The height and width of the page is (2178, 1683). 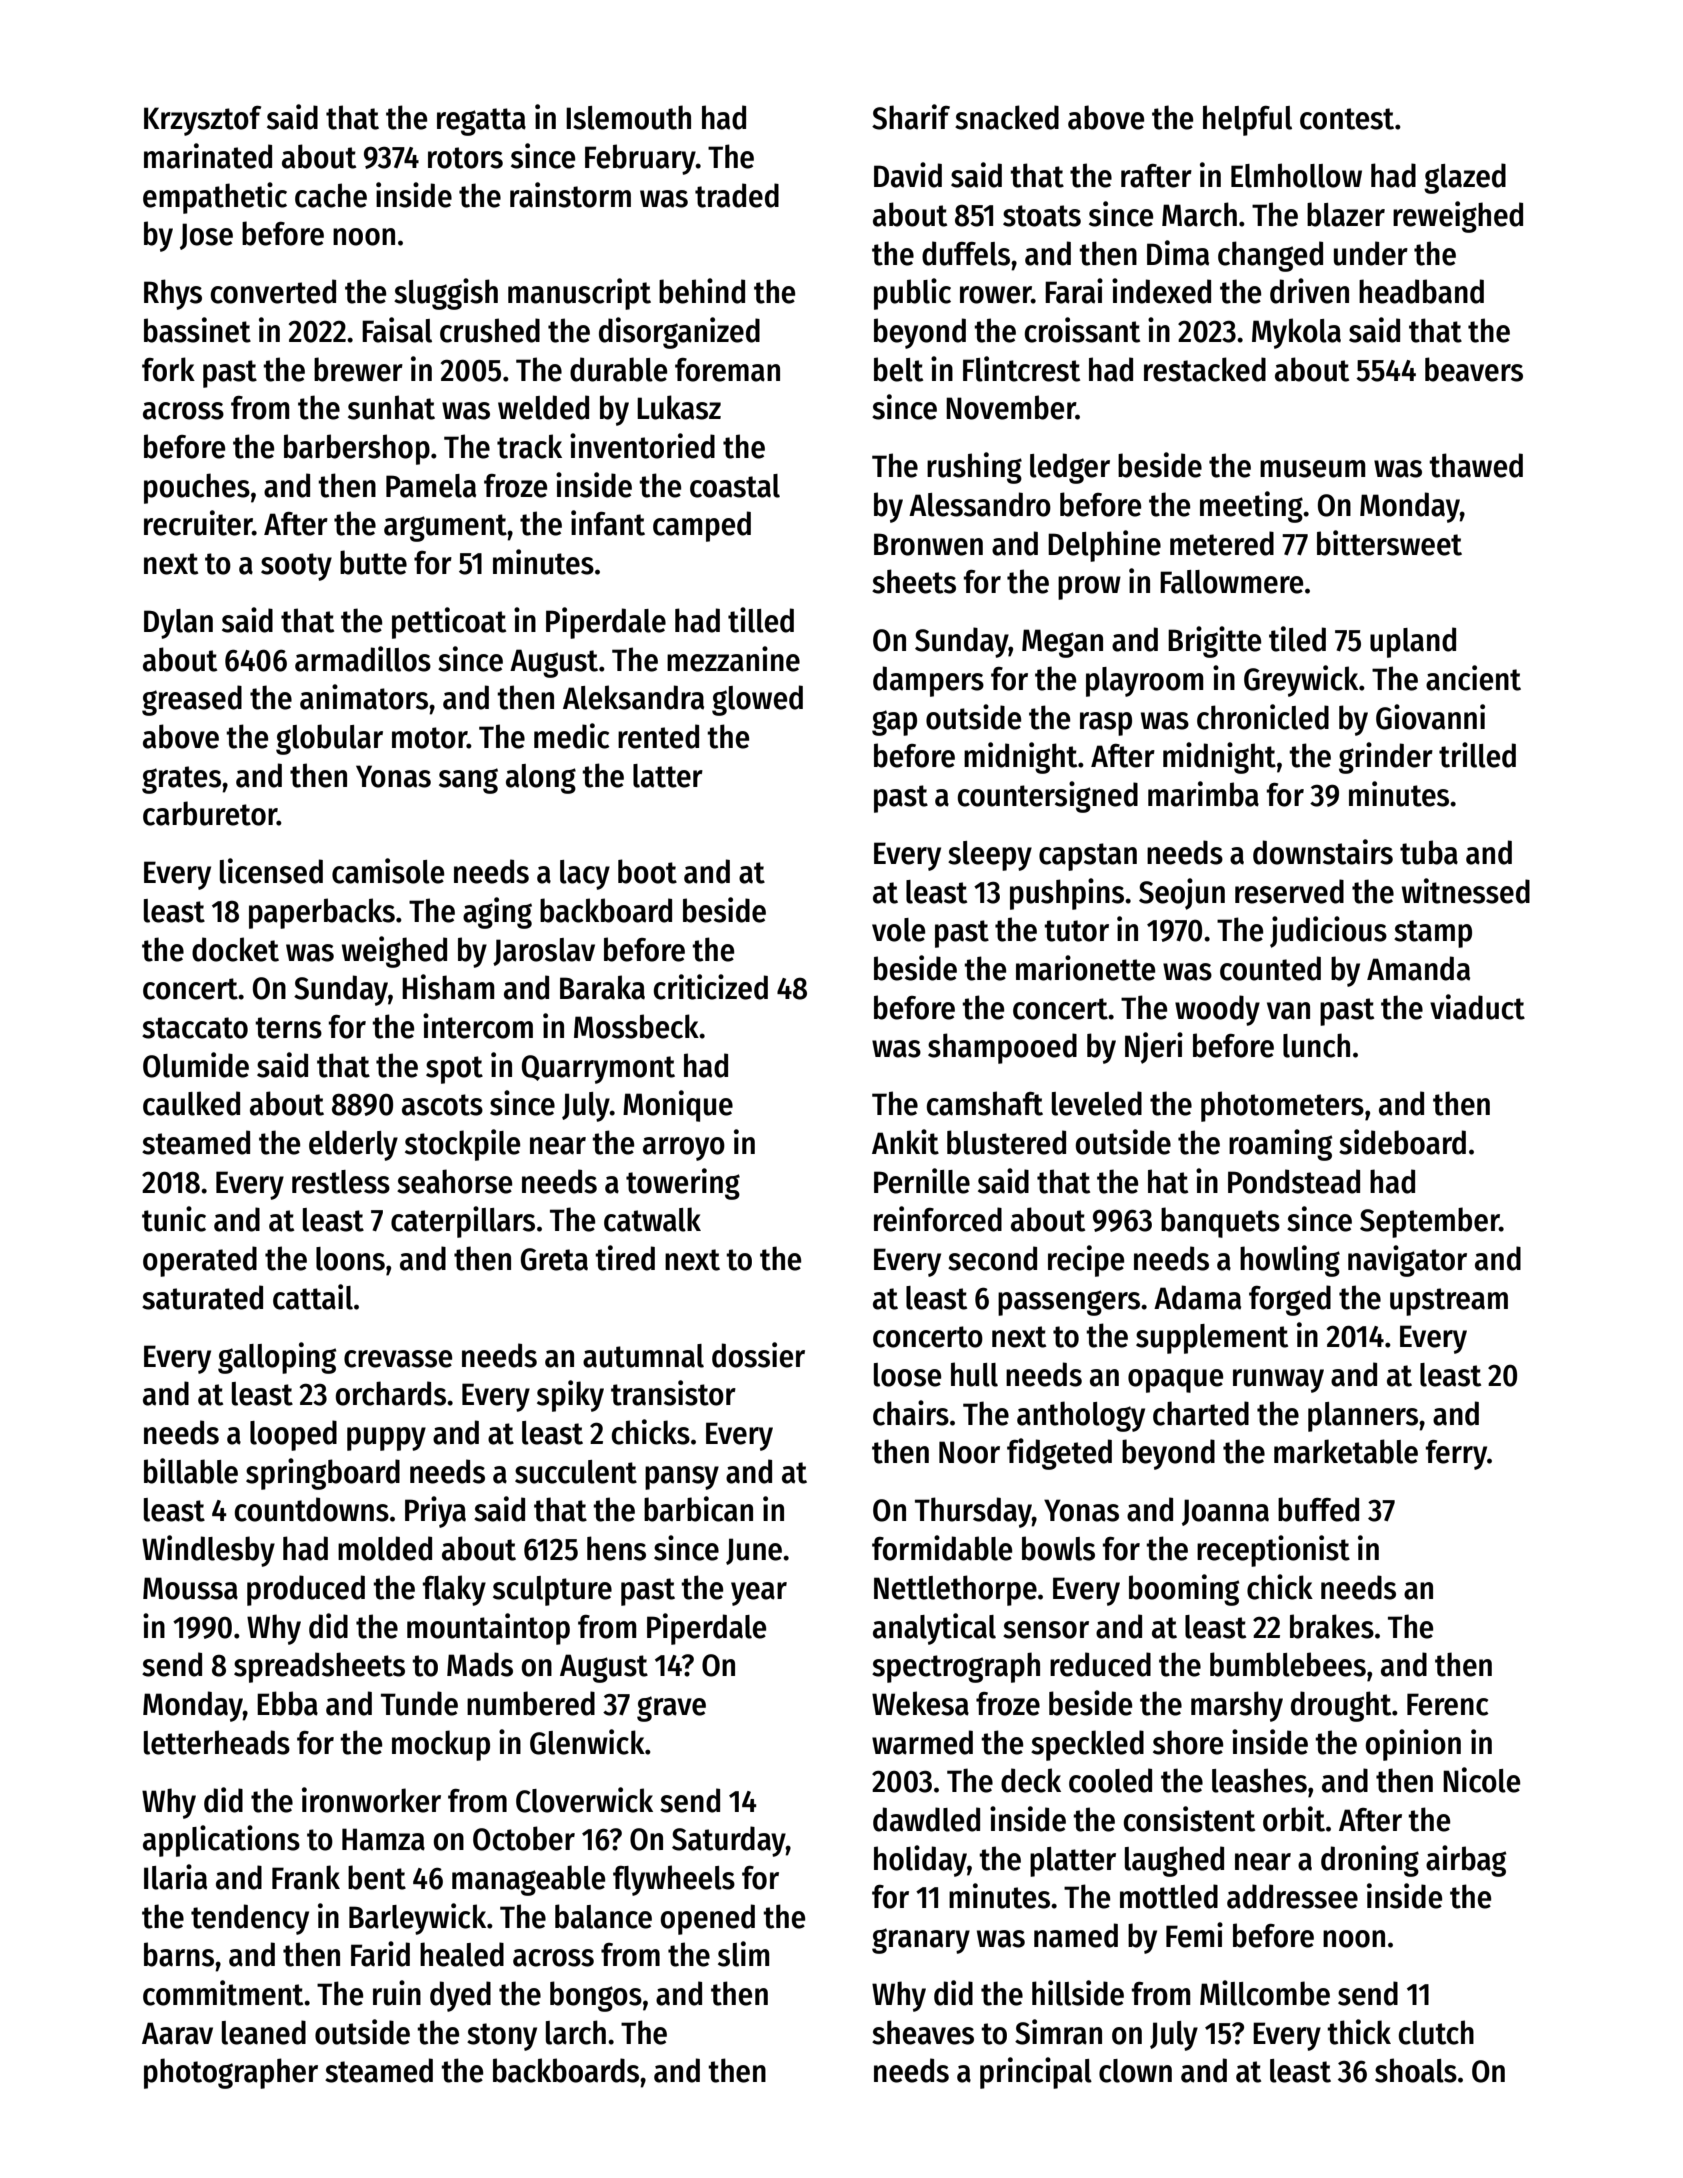 I want to click on Saturday, so click(x=729, y=1841).
